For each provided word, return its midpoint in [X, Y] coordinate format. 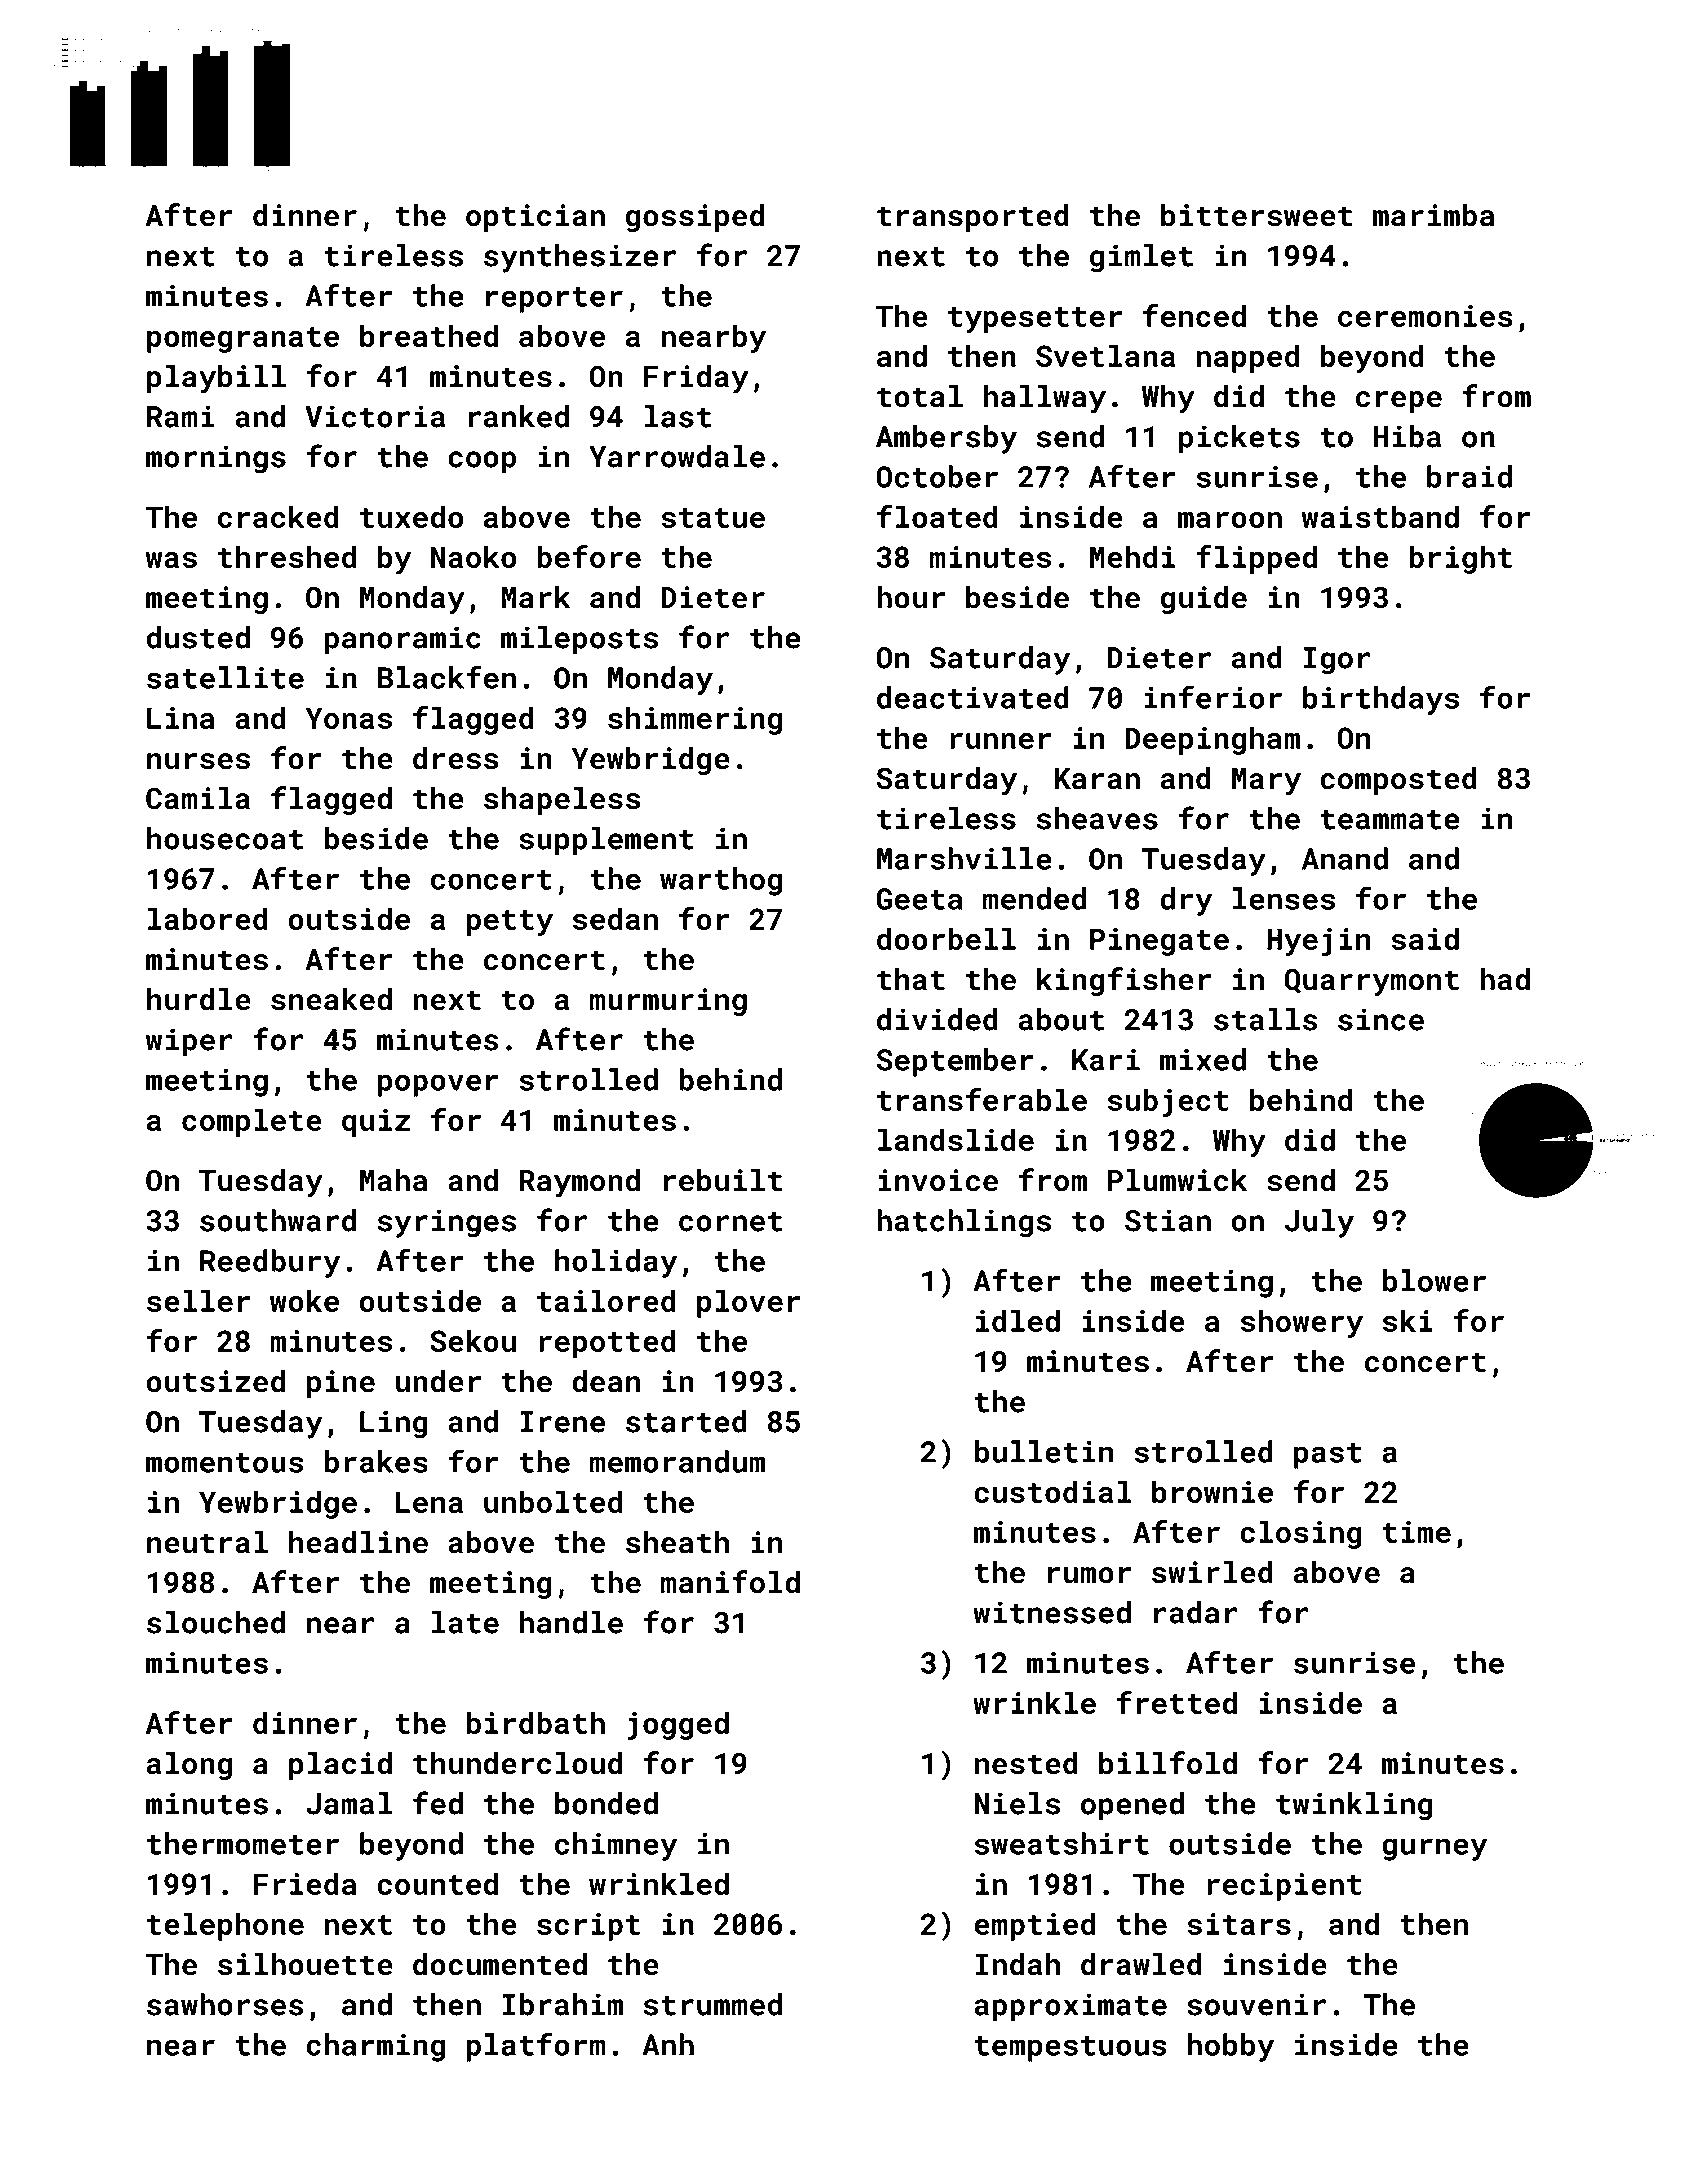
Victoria [375, 416]
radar [1196, 1612]
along [189, 1766]
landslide [956, 1139]
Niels [1017, 1803]
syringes [447, 1223]
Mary [1266, 782]
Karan [1097, 779]
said [1425, 938]
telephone [225, 1926]
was [171, 560]
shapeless [562, 801]
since [1381, 1019]
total [920, 396]
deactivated [973, 697]
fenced [1194, 315]
